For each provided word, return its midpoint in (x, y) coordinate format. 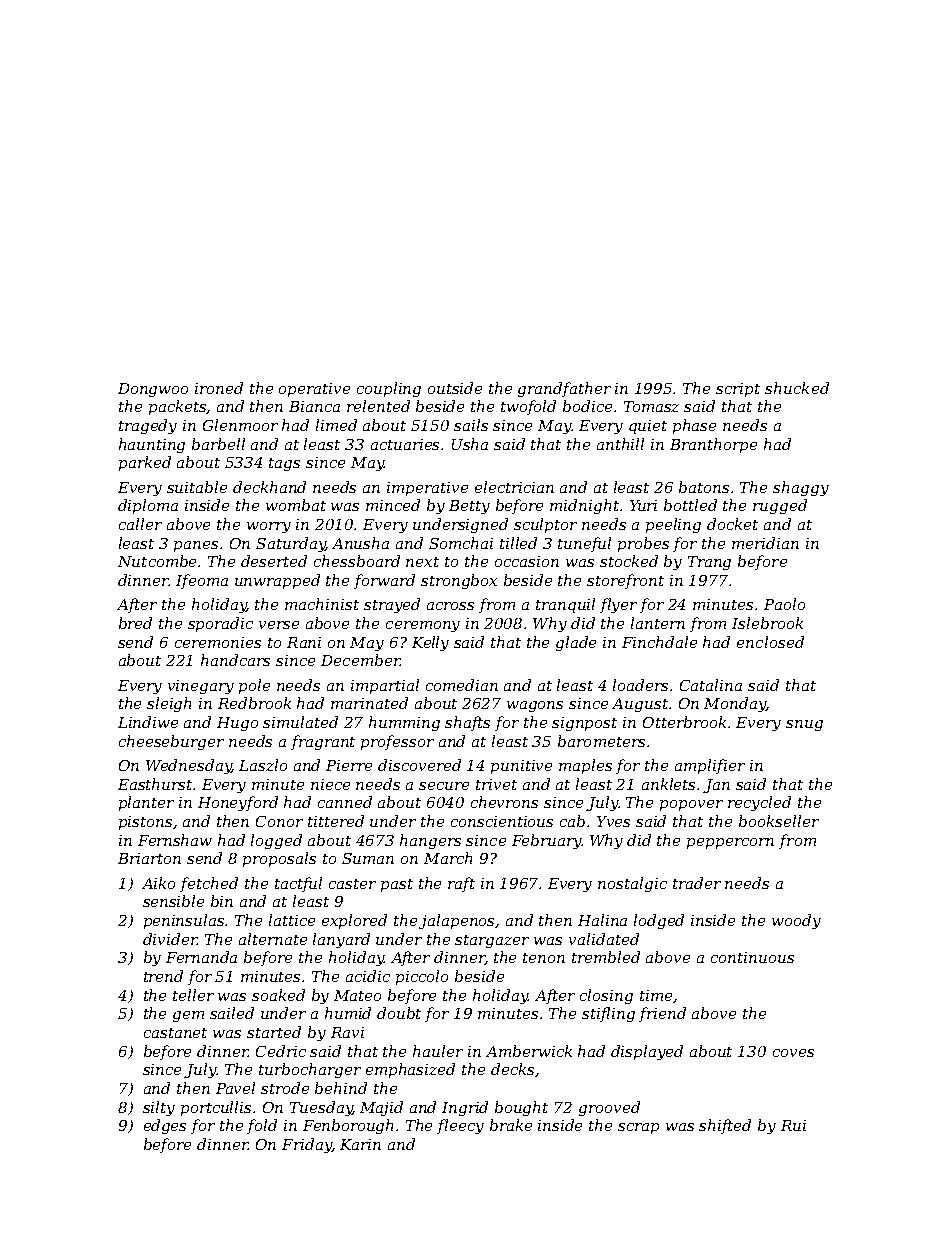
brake (511, 1125)
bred (135, 623)
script (738, 390)
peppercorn (730, 843)
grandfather (564, 389)
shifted (725, 1126)
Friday (307, 1145)
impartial (385, 686)
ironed (219, 388)
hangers (430, 841)
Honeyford (238, 803)
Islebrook (767, 623)
